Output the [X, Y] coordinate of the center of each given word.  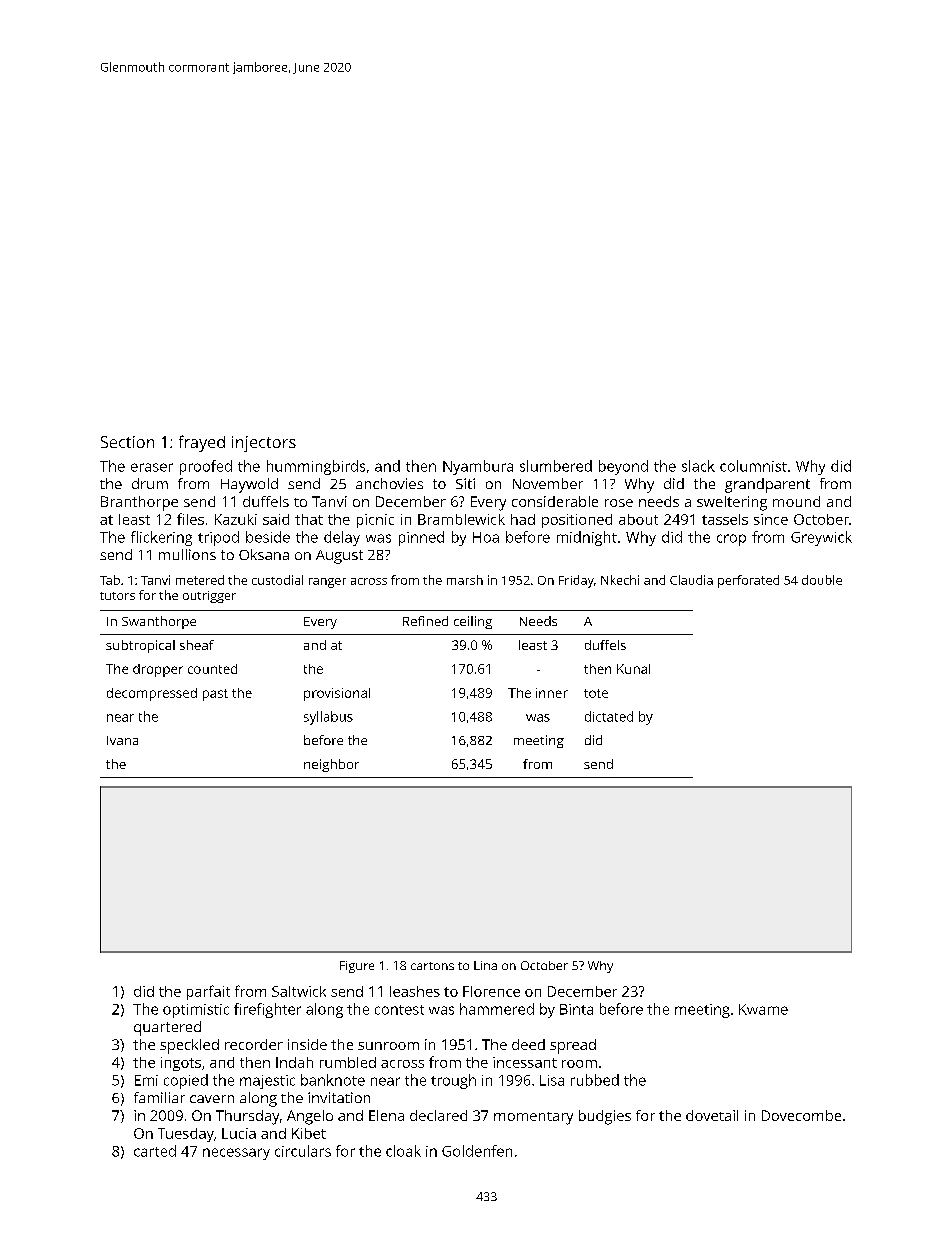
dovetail [712, 1115]
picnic [375, 521]
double [822, 580]
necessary [236, 1154]
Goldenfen [477, 1151]
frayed [202, 443]
